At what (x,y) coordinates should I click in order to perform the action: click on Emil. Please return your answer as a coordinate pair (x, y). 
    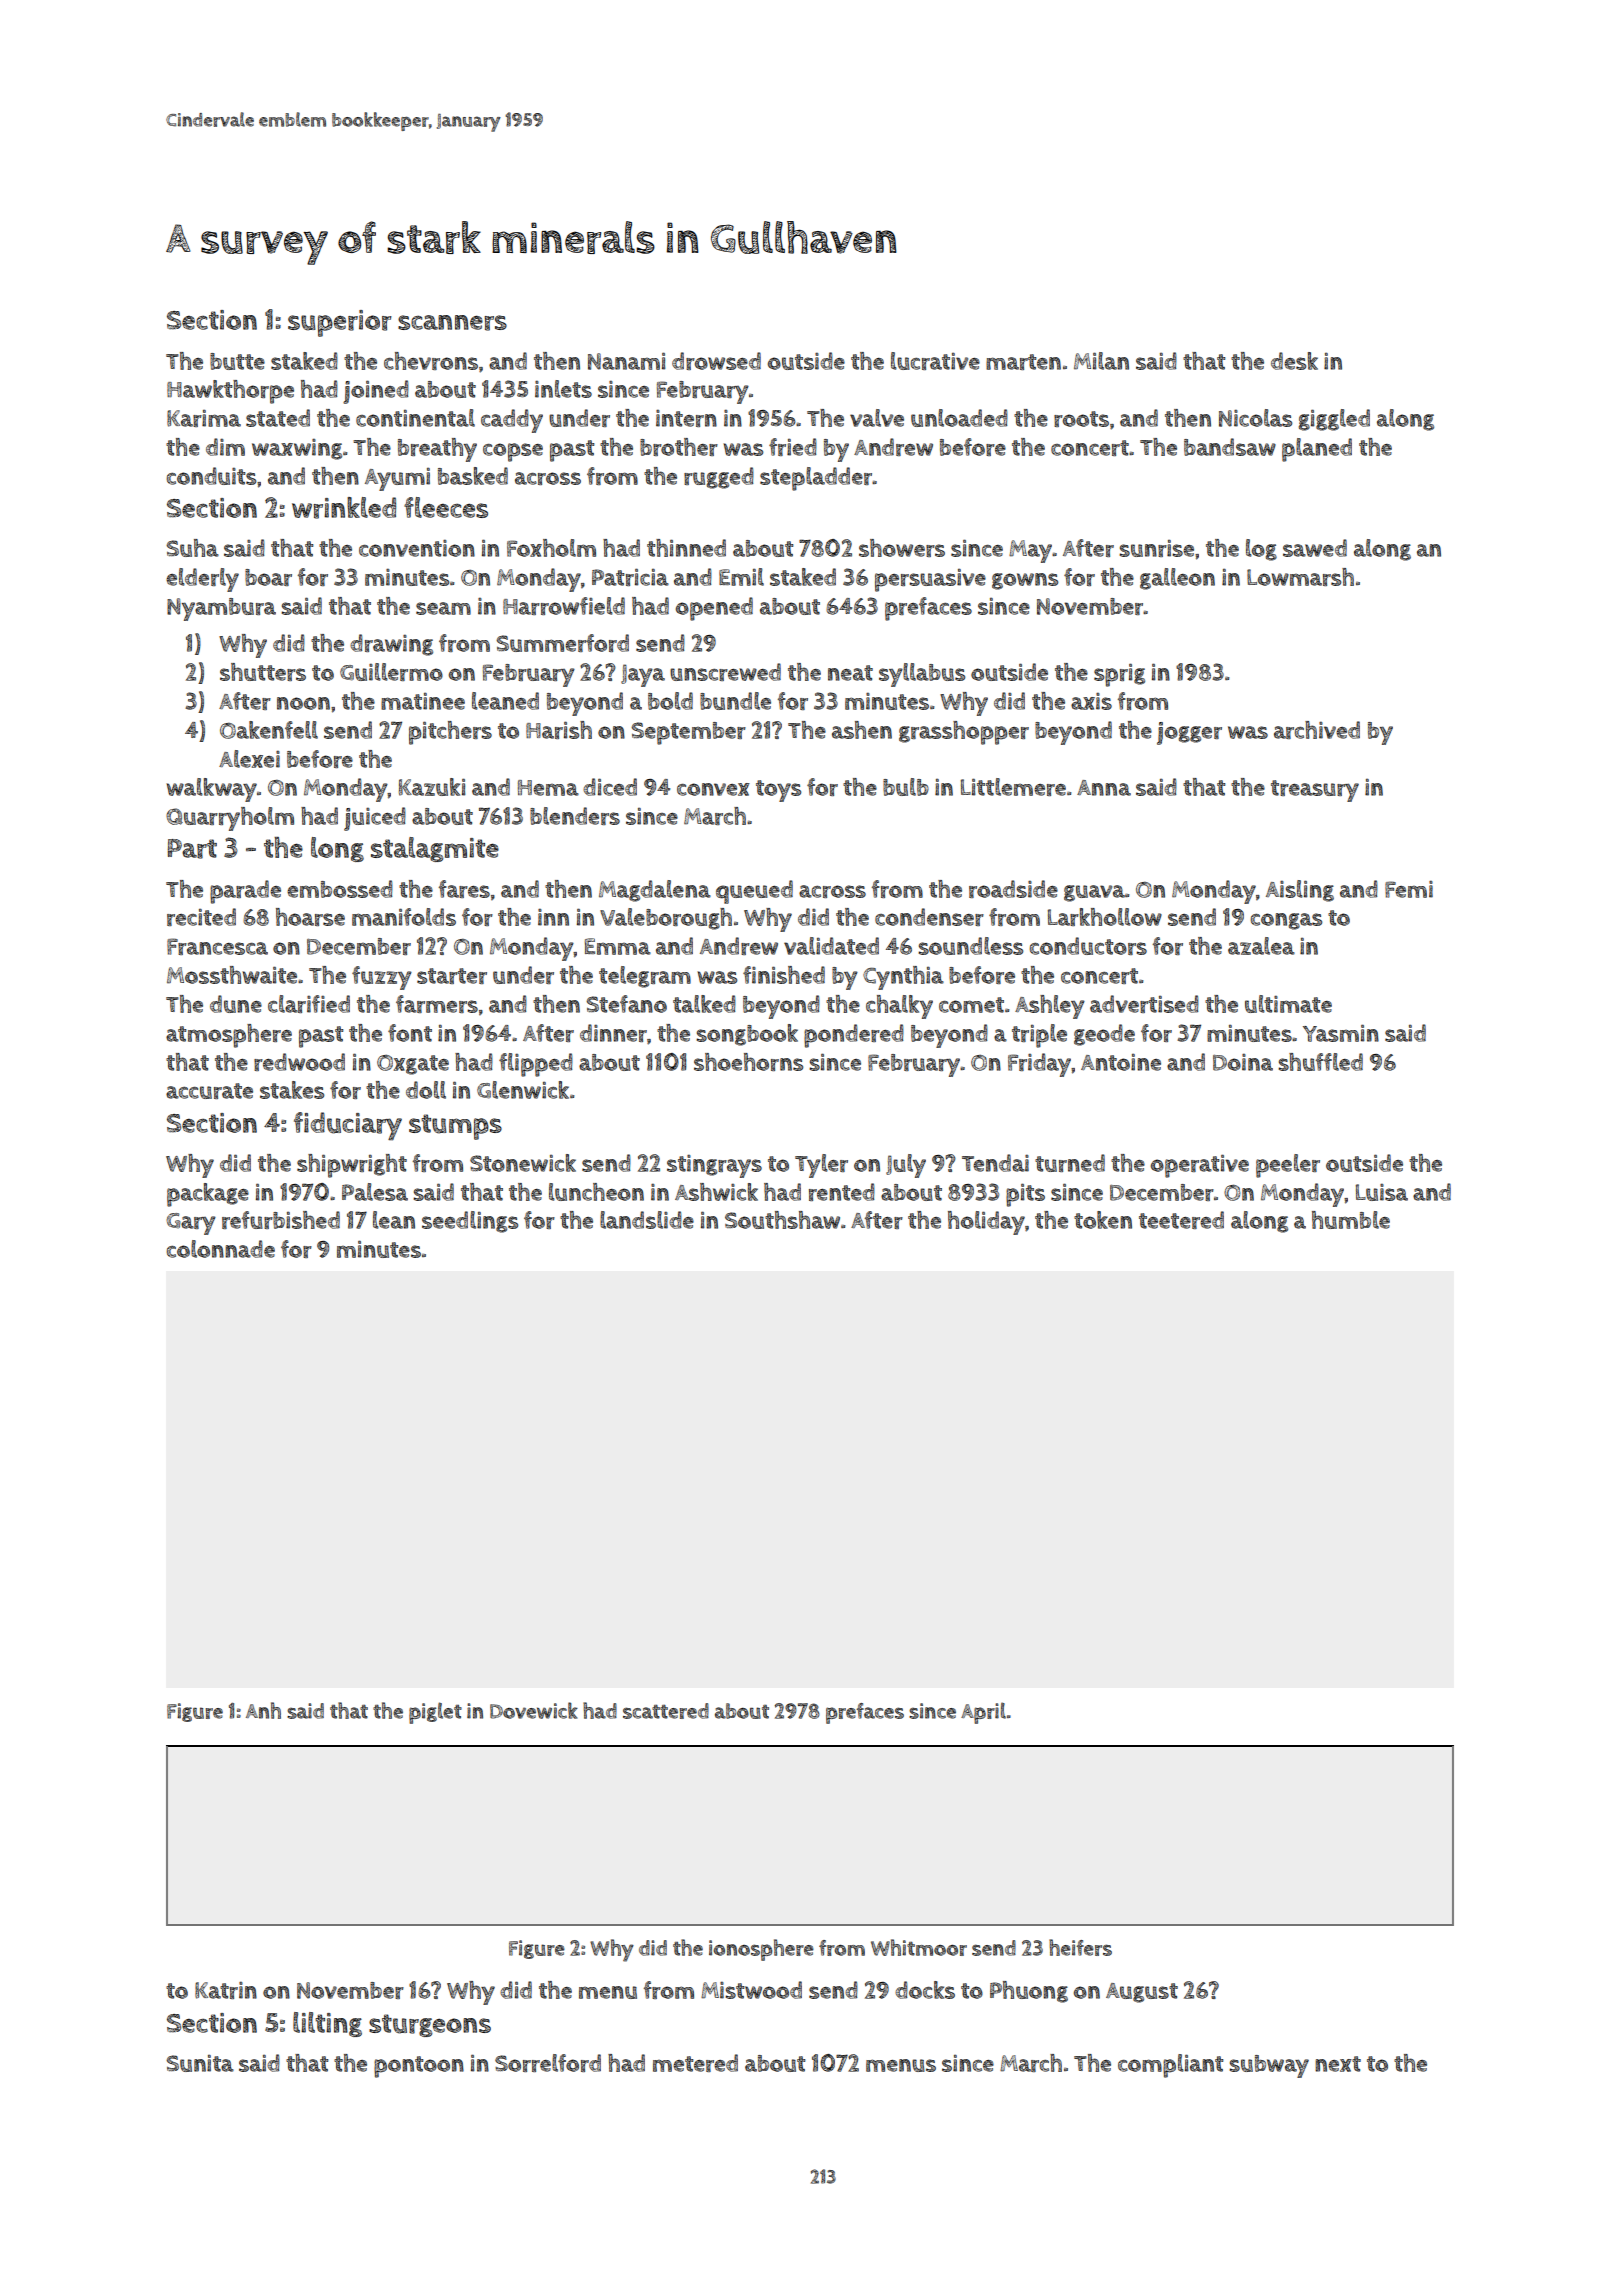
    Looking at the image, I should click on (741, 577).
